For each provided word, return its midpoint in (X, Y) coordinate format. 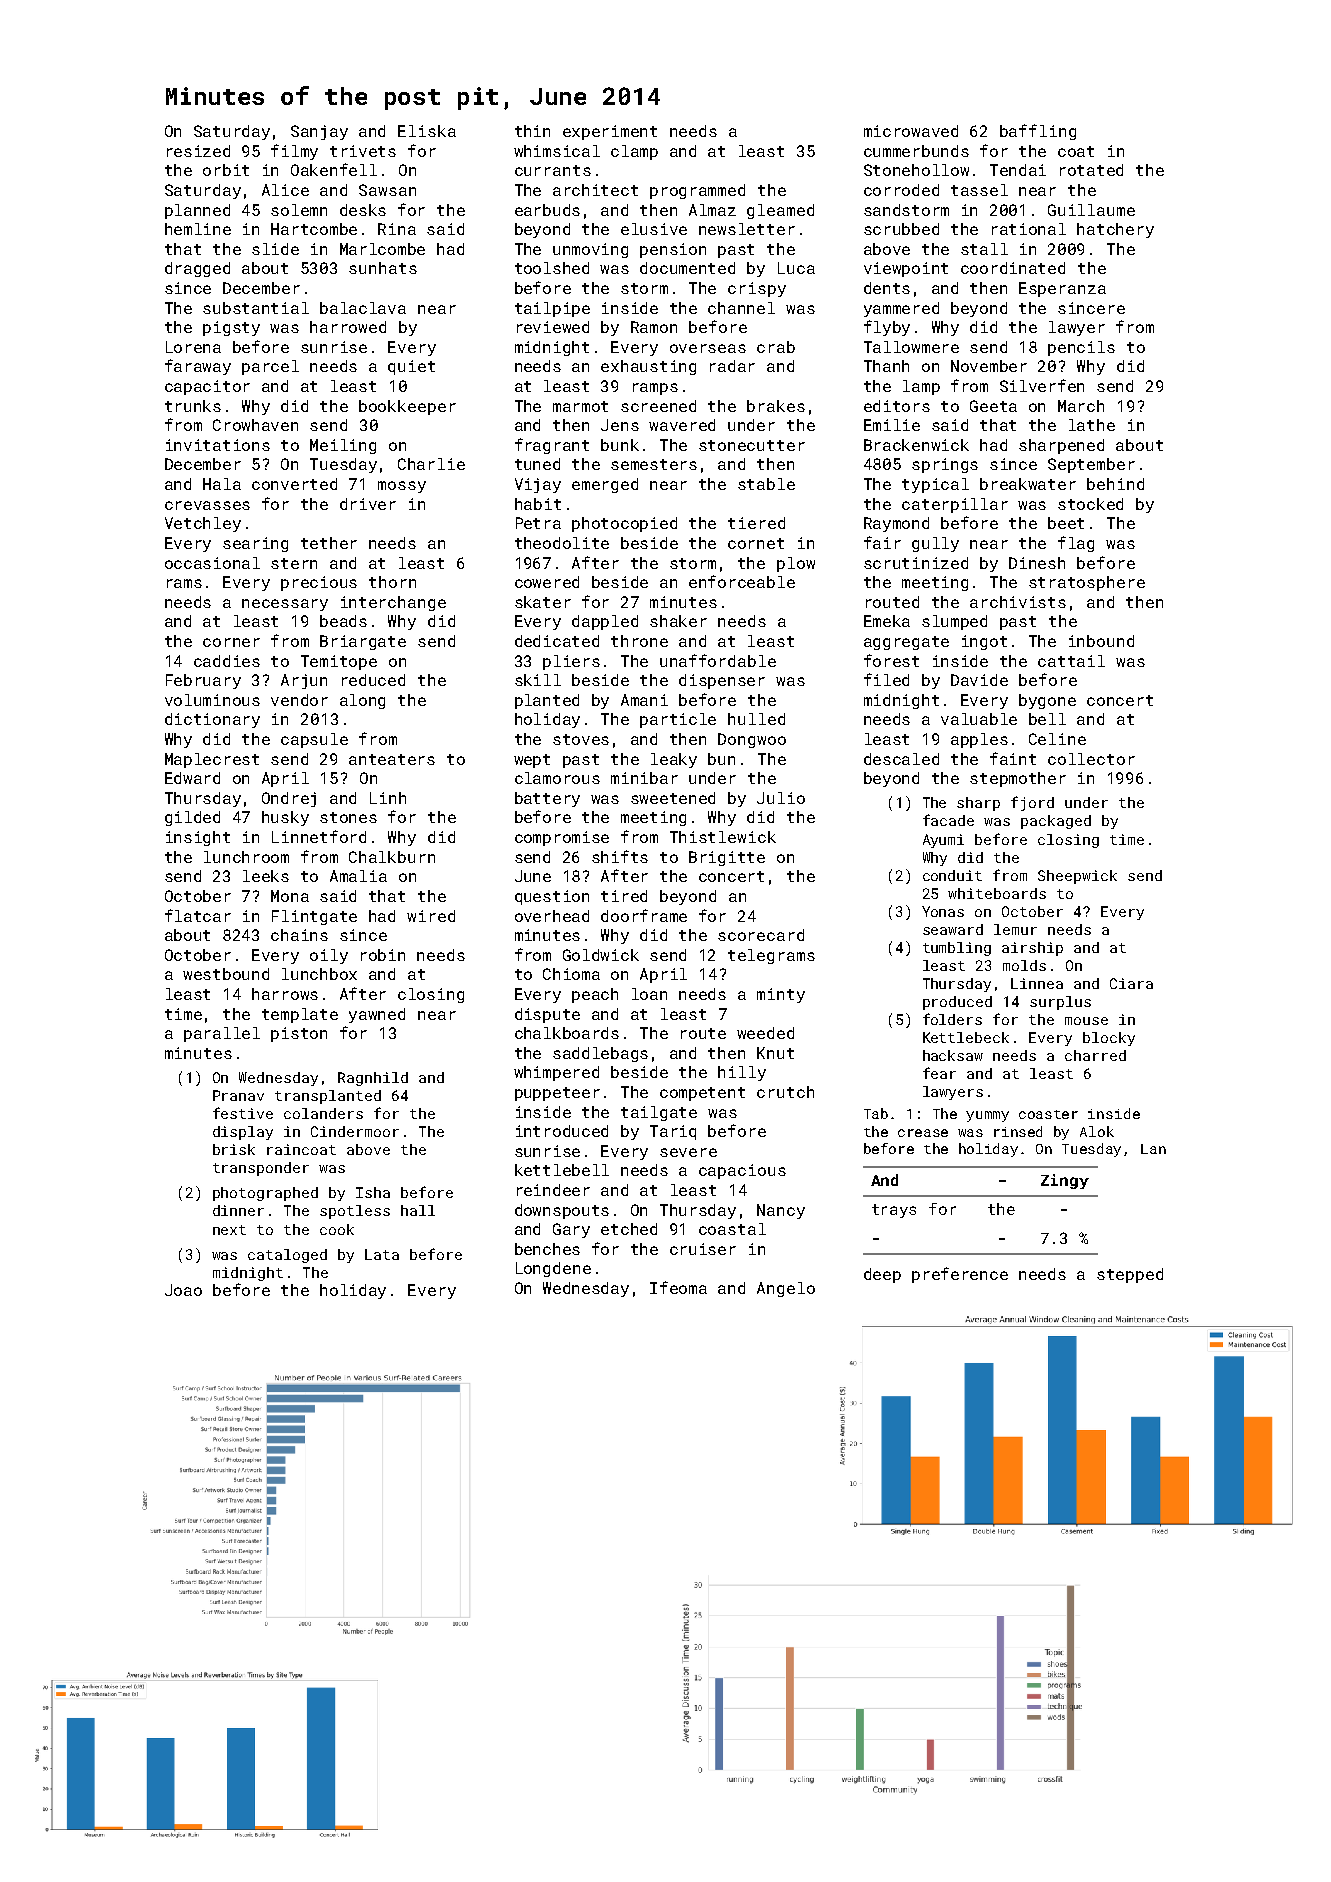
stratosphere (1087, 583)
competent (702, 1094)
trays (894, 1211)
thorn (392, 582)
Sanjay (319, 132)
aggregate (906, 643)
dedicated (557, 641)
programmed (697, 191)
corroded (901, 190)
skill (538, 680)
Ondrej (289, 799)
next (229, 1230)
